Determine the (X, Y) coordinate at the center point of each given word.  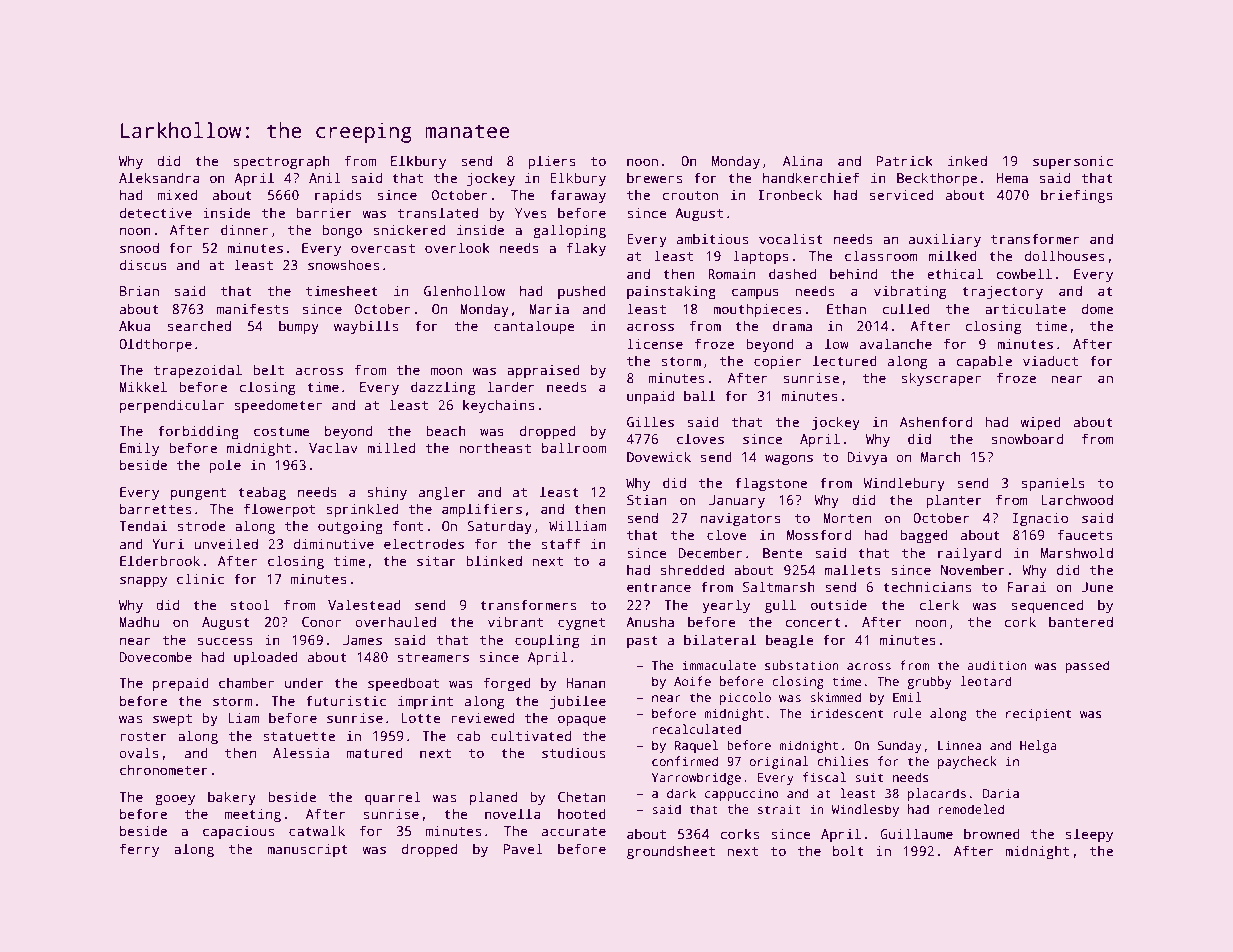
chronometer (164, 769)
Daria (1001, 793)
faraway (578, 196)
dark (681, 793)
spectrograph (281, 162)
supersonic (1073, 162)
